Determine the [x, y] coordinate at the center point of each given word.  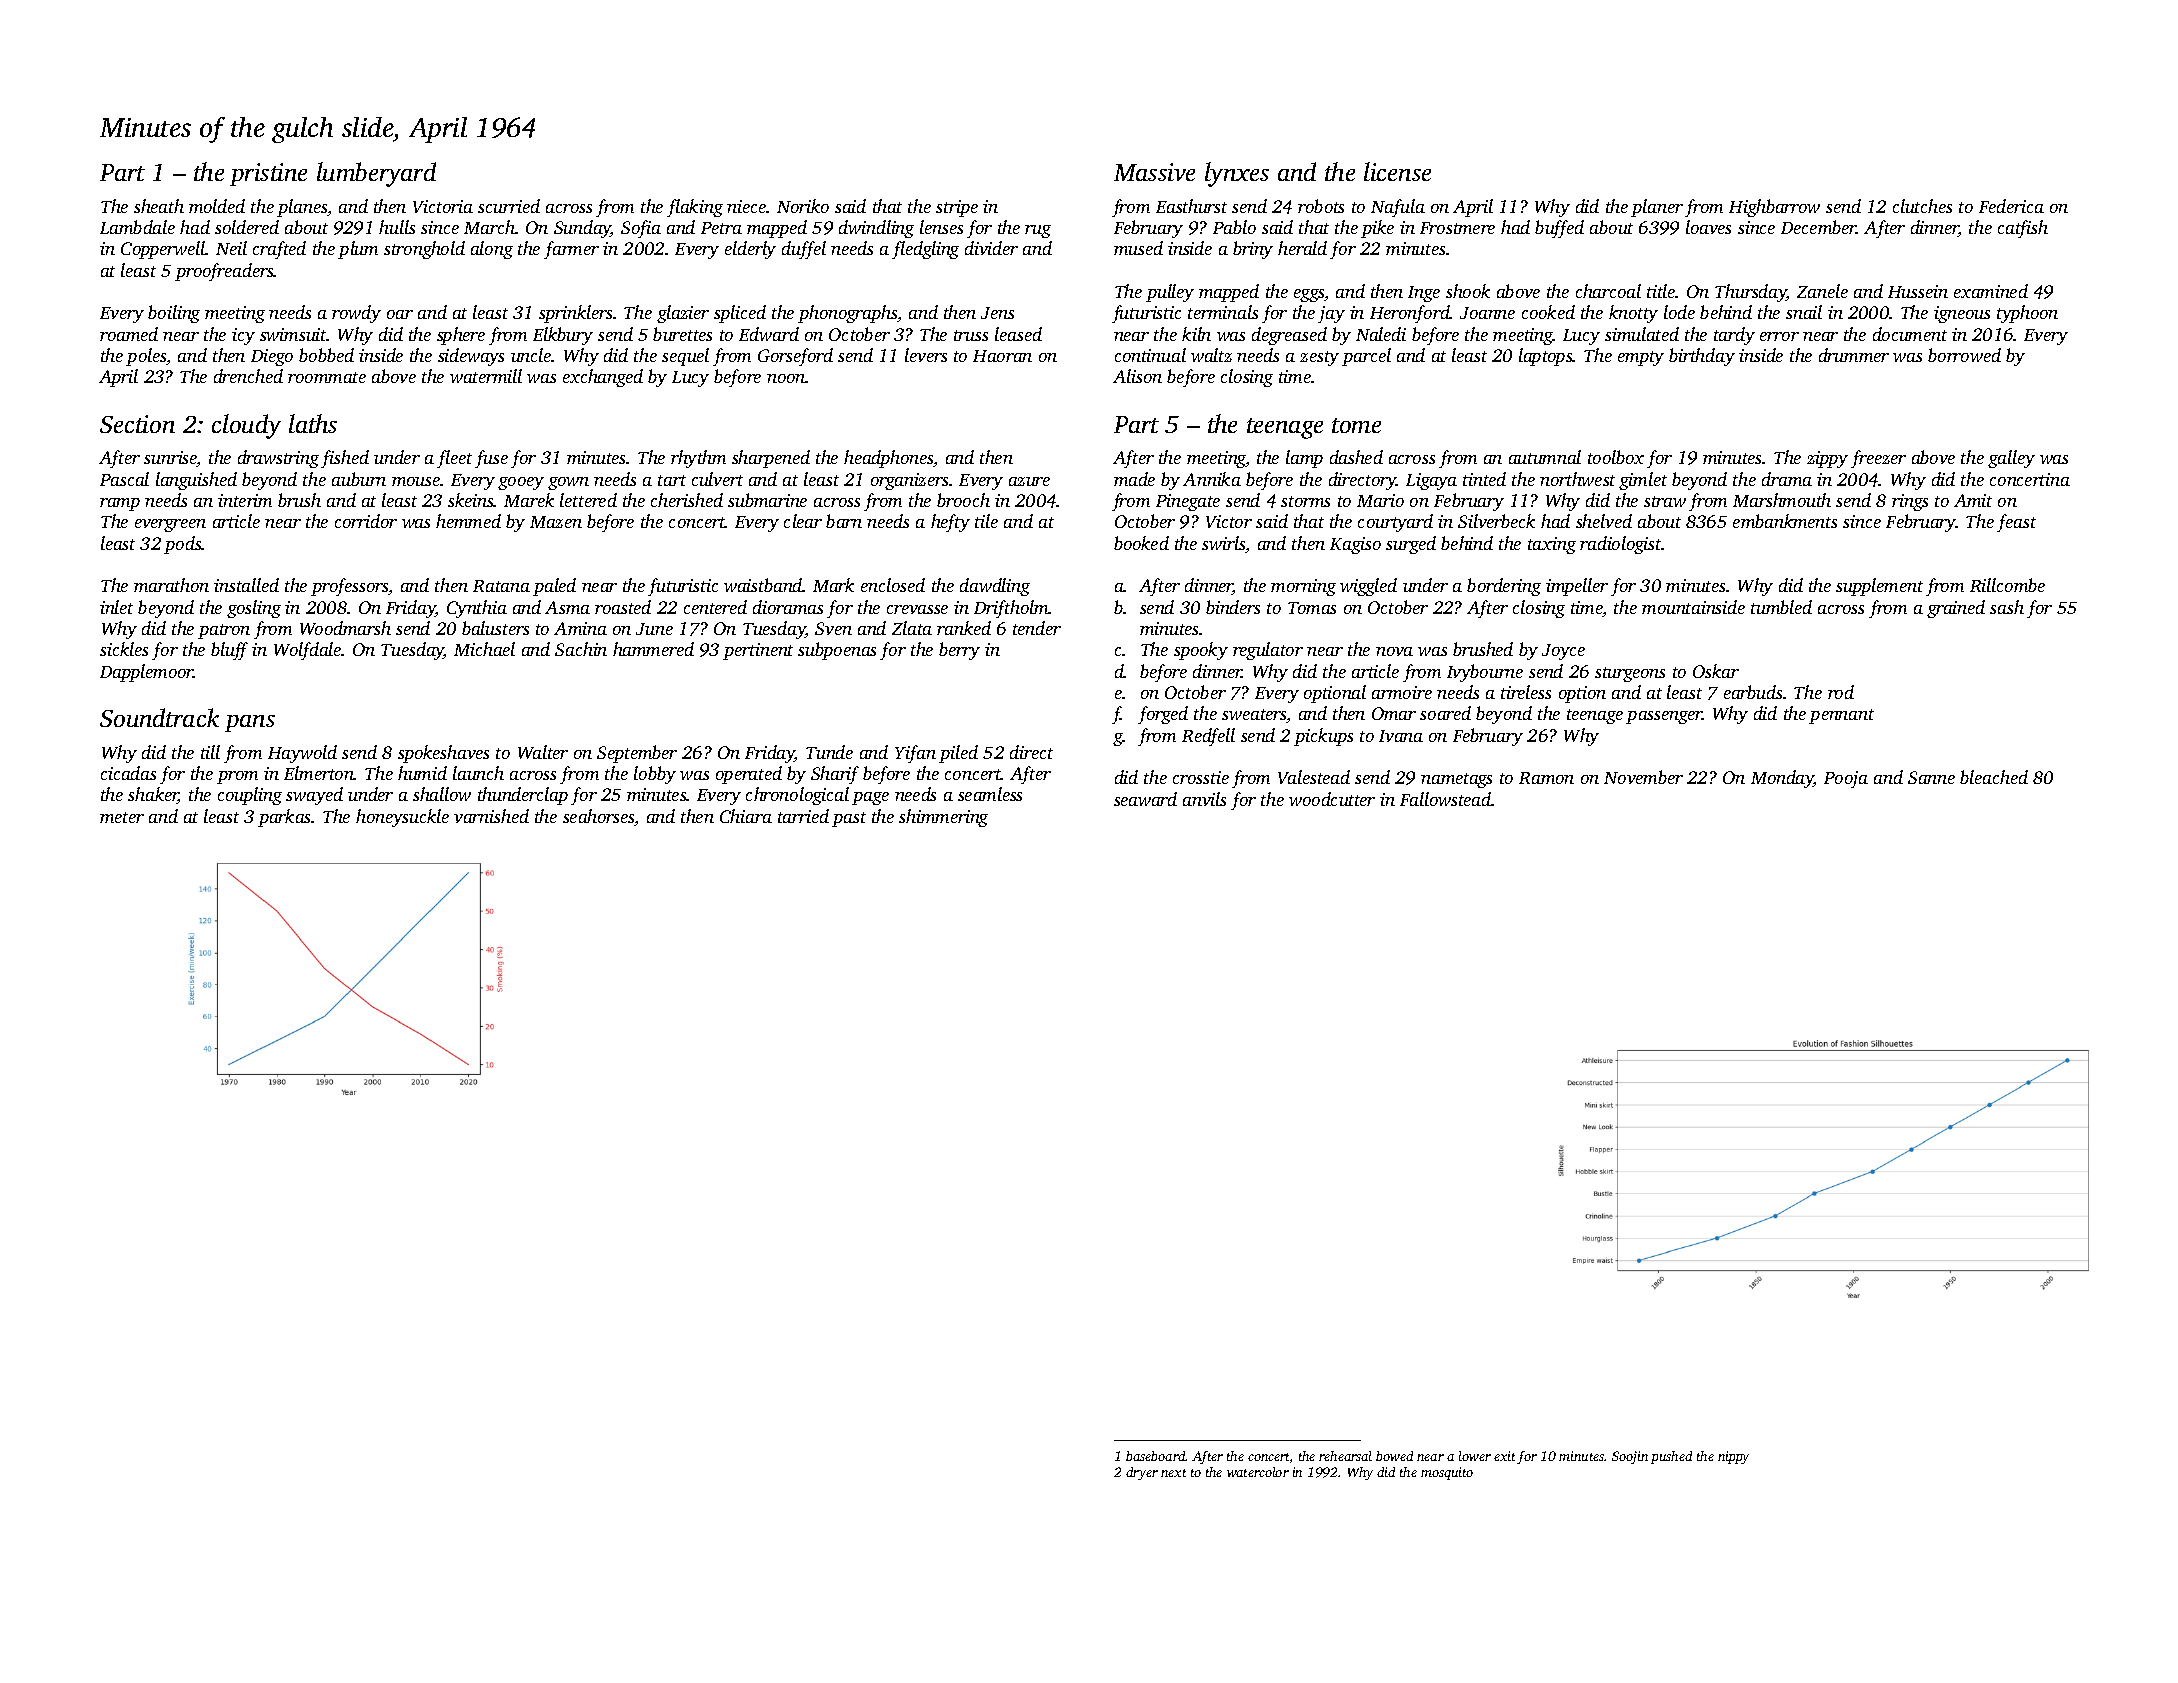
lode [1679, 312]
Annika [1212, 479]
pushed [1671, 1457]
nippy [1733, 1457]
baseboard [1156, 1456]
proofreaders [224, 272]
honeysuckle [402, 818]
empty [1641, 358]
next [1173, 1473]
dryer [1142, 1473]
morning [1303, 587]
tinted [1484, 479]
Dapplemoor [147, 673]
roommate [327, 377]
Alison [1137, 376]
